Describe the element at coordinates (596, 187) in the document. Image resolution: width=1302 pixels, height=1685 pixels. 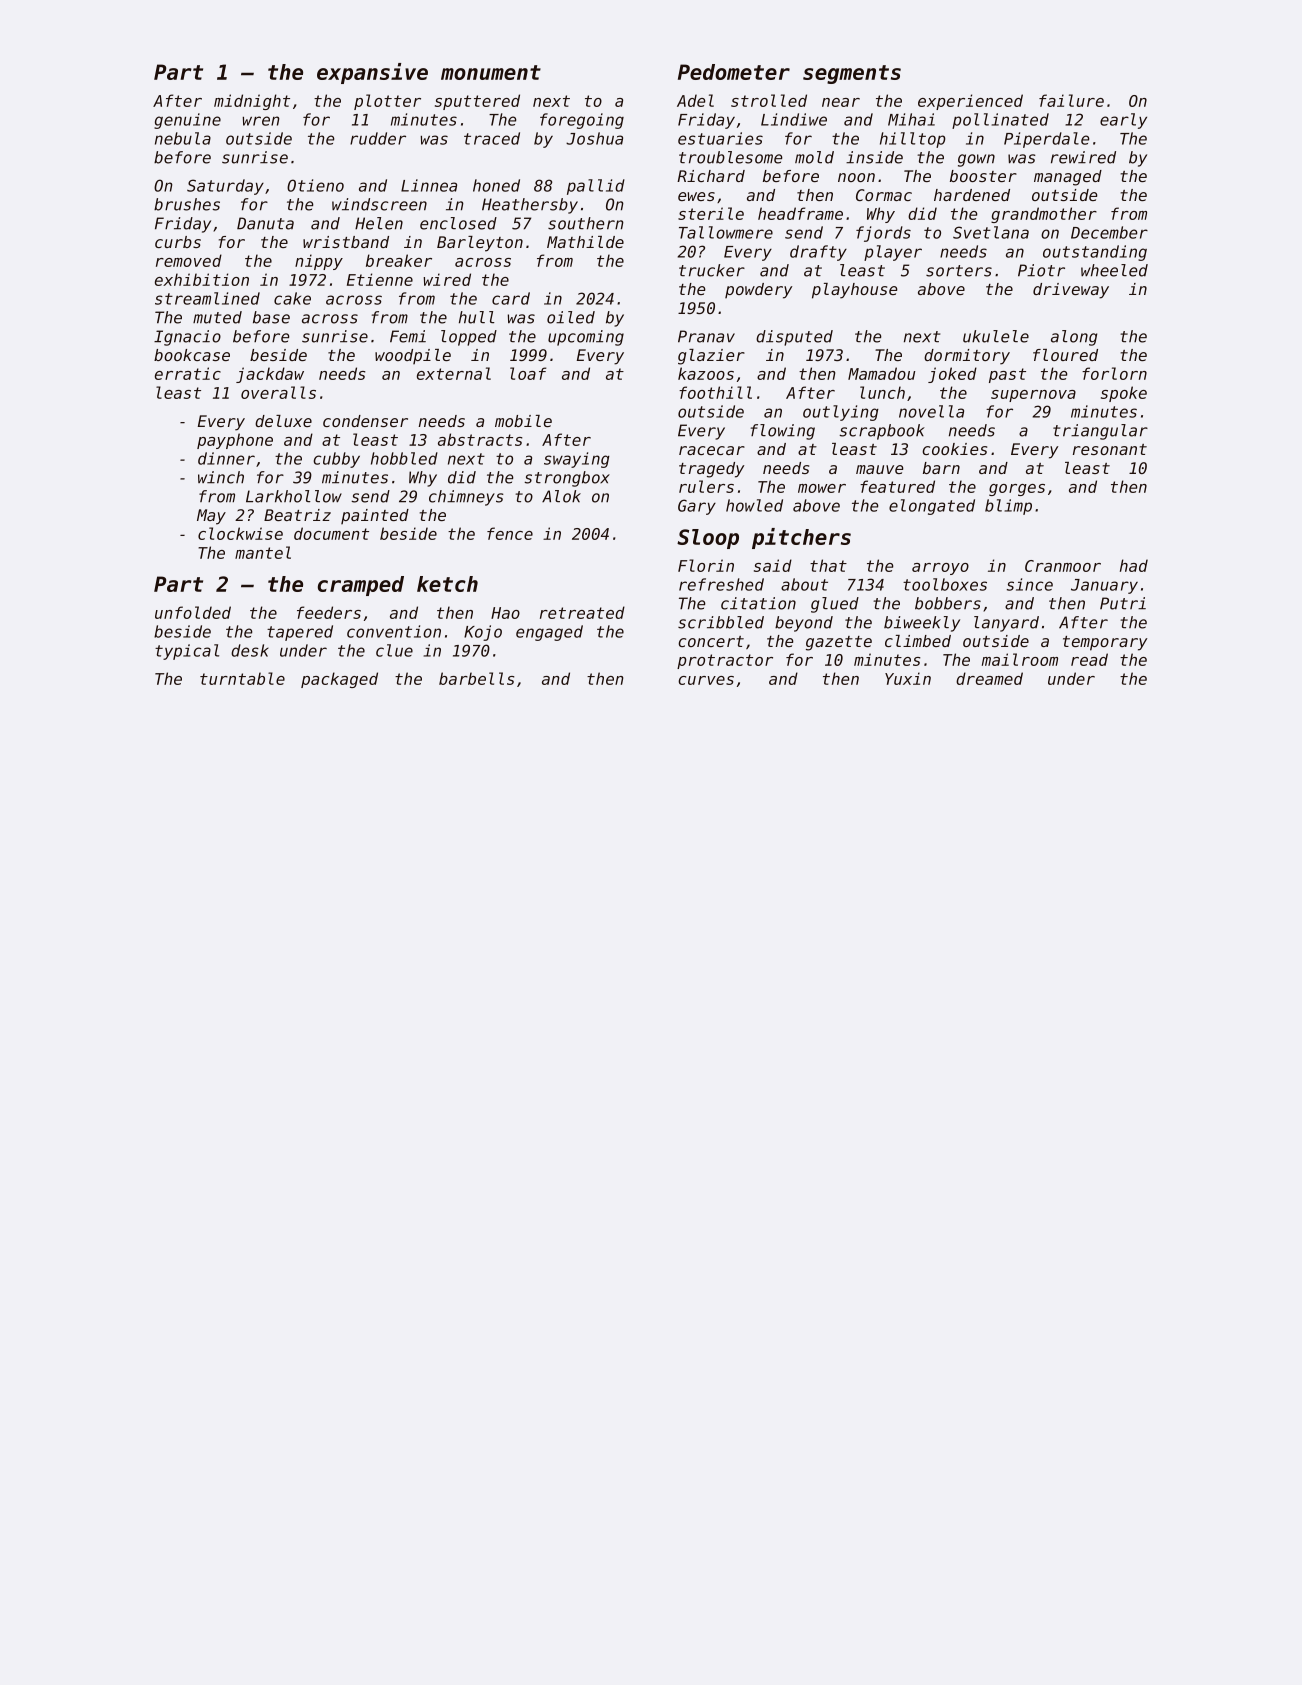
I see `pallid` at that location.
